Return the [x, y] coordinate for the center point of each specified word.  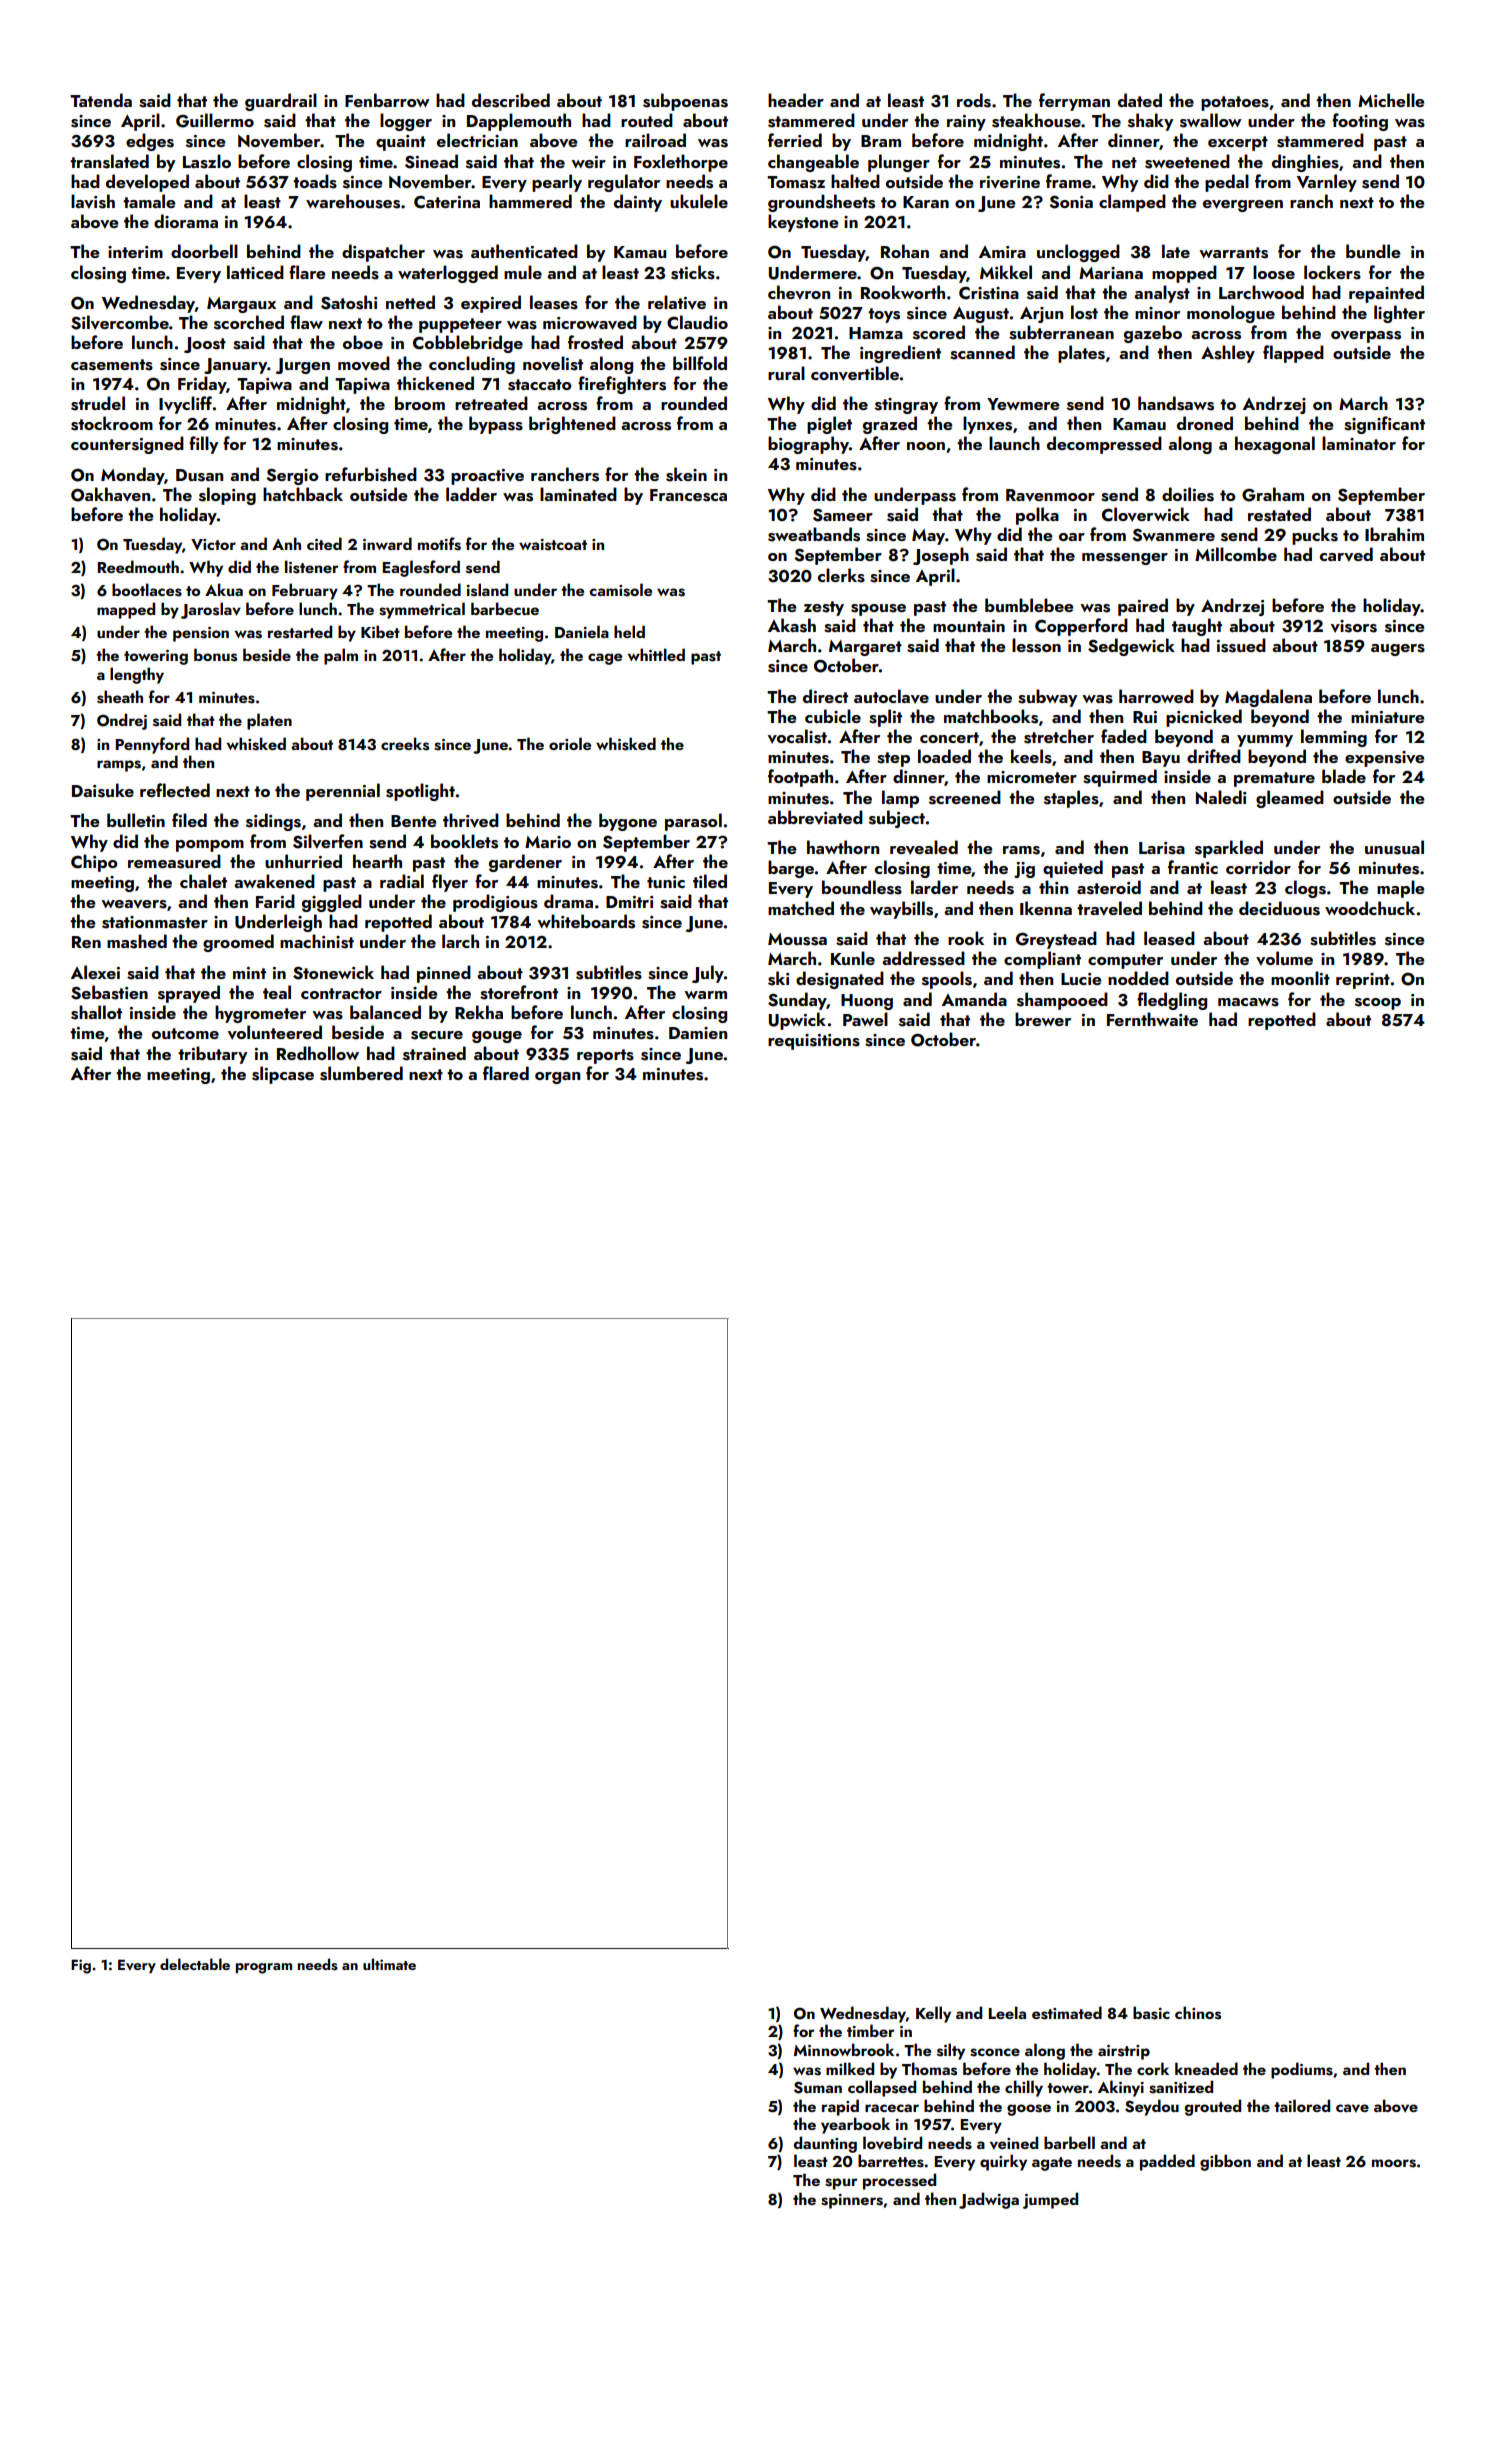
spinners [852, 2201]
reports [605, 1056]
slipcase [283, 1075]
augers [1398, 650]
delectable [195, 1964]
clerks [841, 575]
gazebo [1153, 334]
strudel [98, 403]
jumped [1050, 2200]
